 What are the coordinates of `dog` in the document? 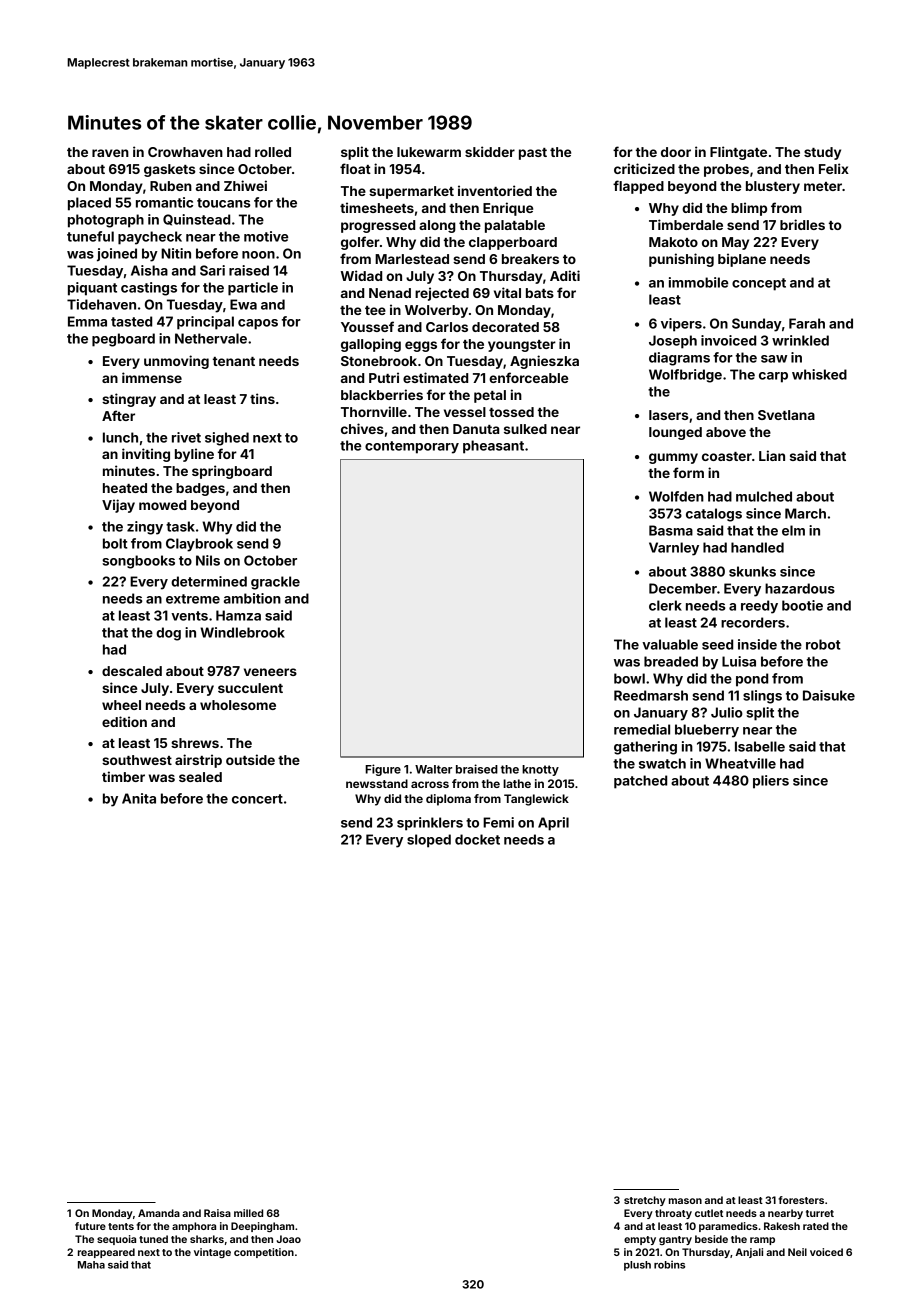 It's located at (168, 634).
